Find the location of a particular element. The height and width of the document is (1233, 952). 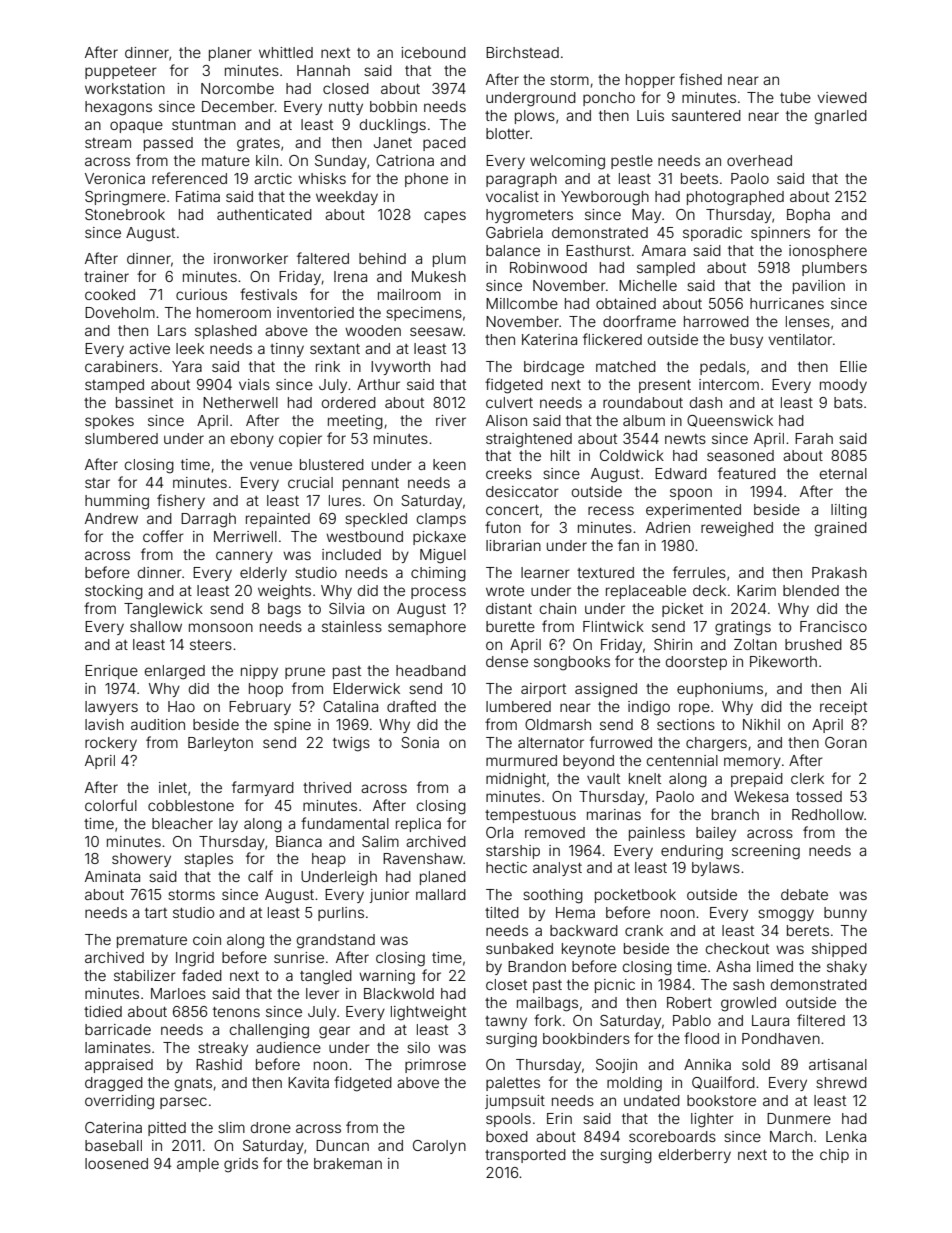

puppeteer is located at coordinates (121, 72).
